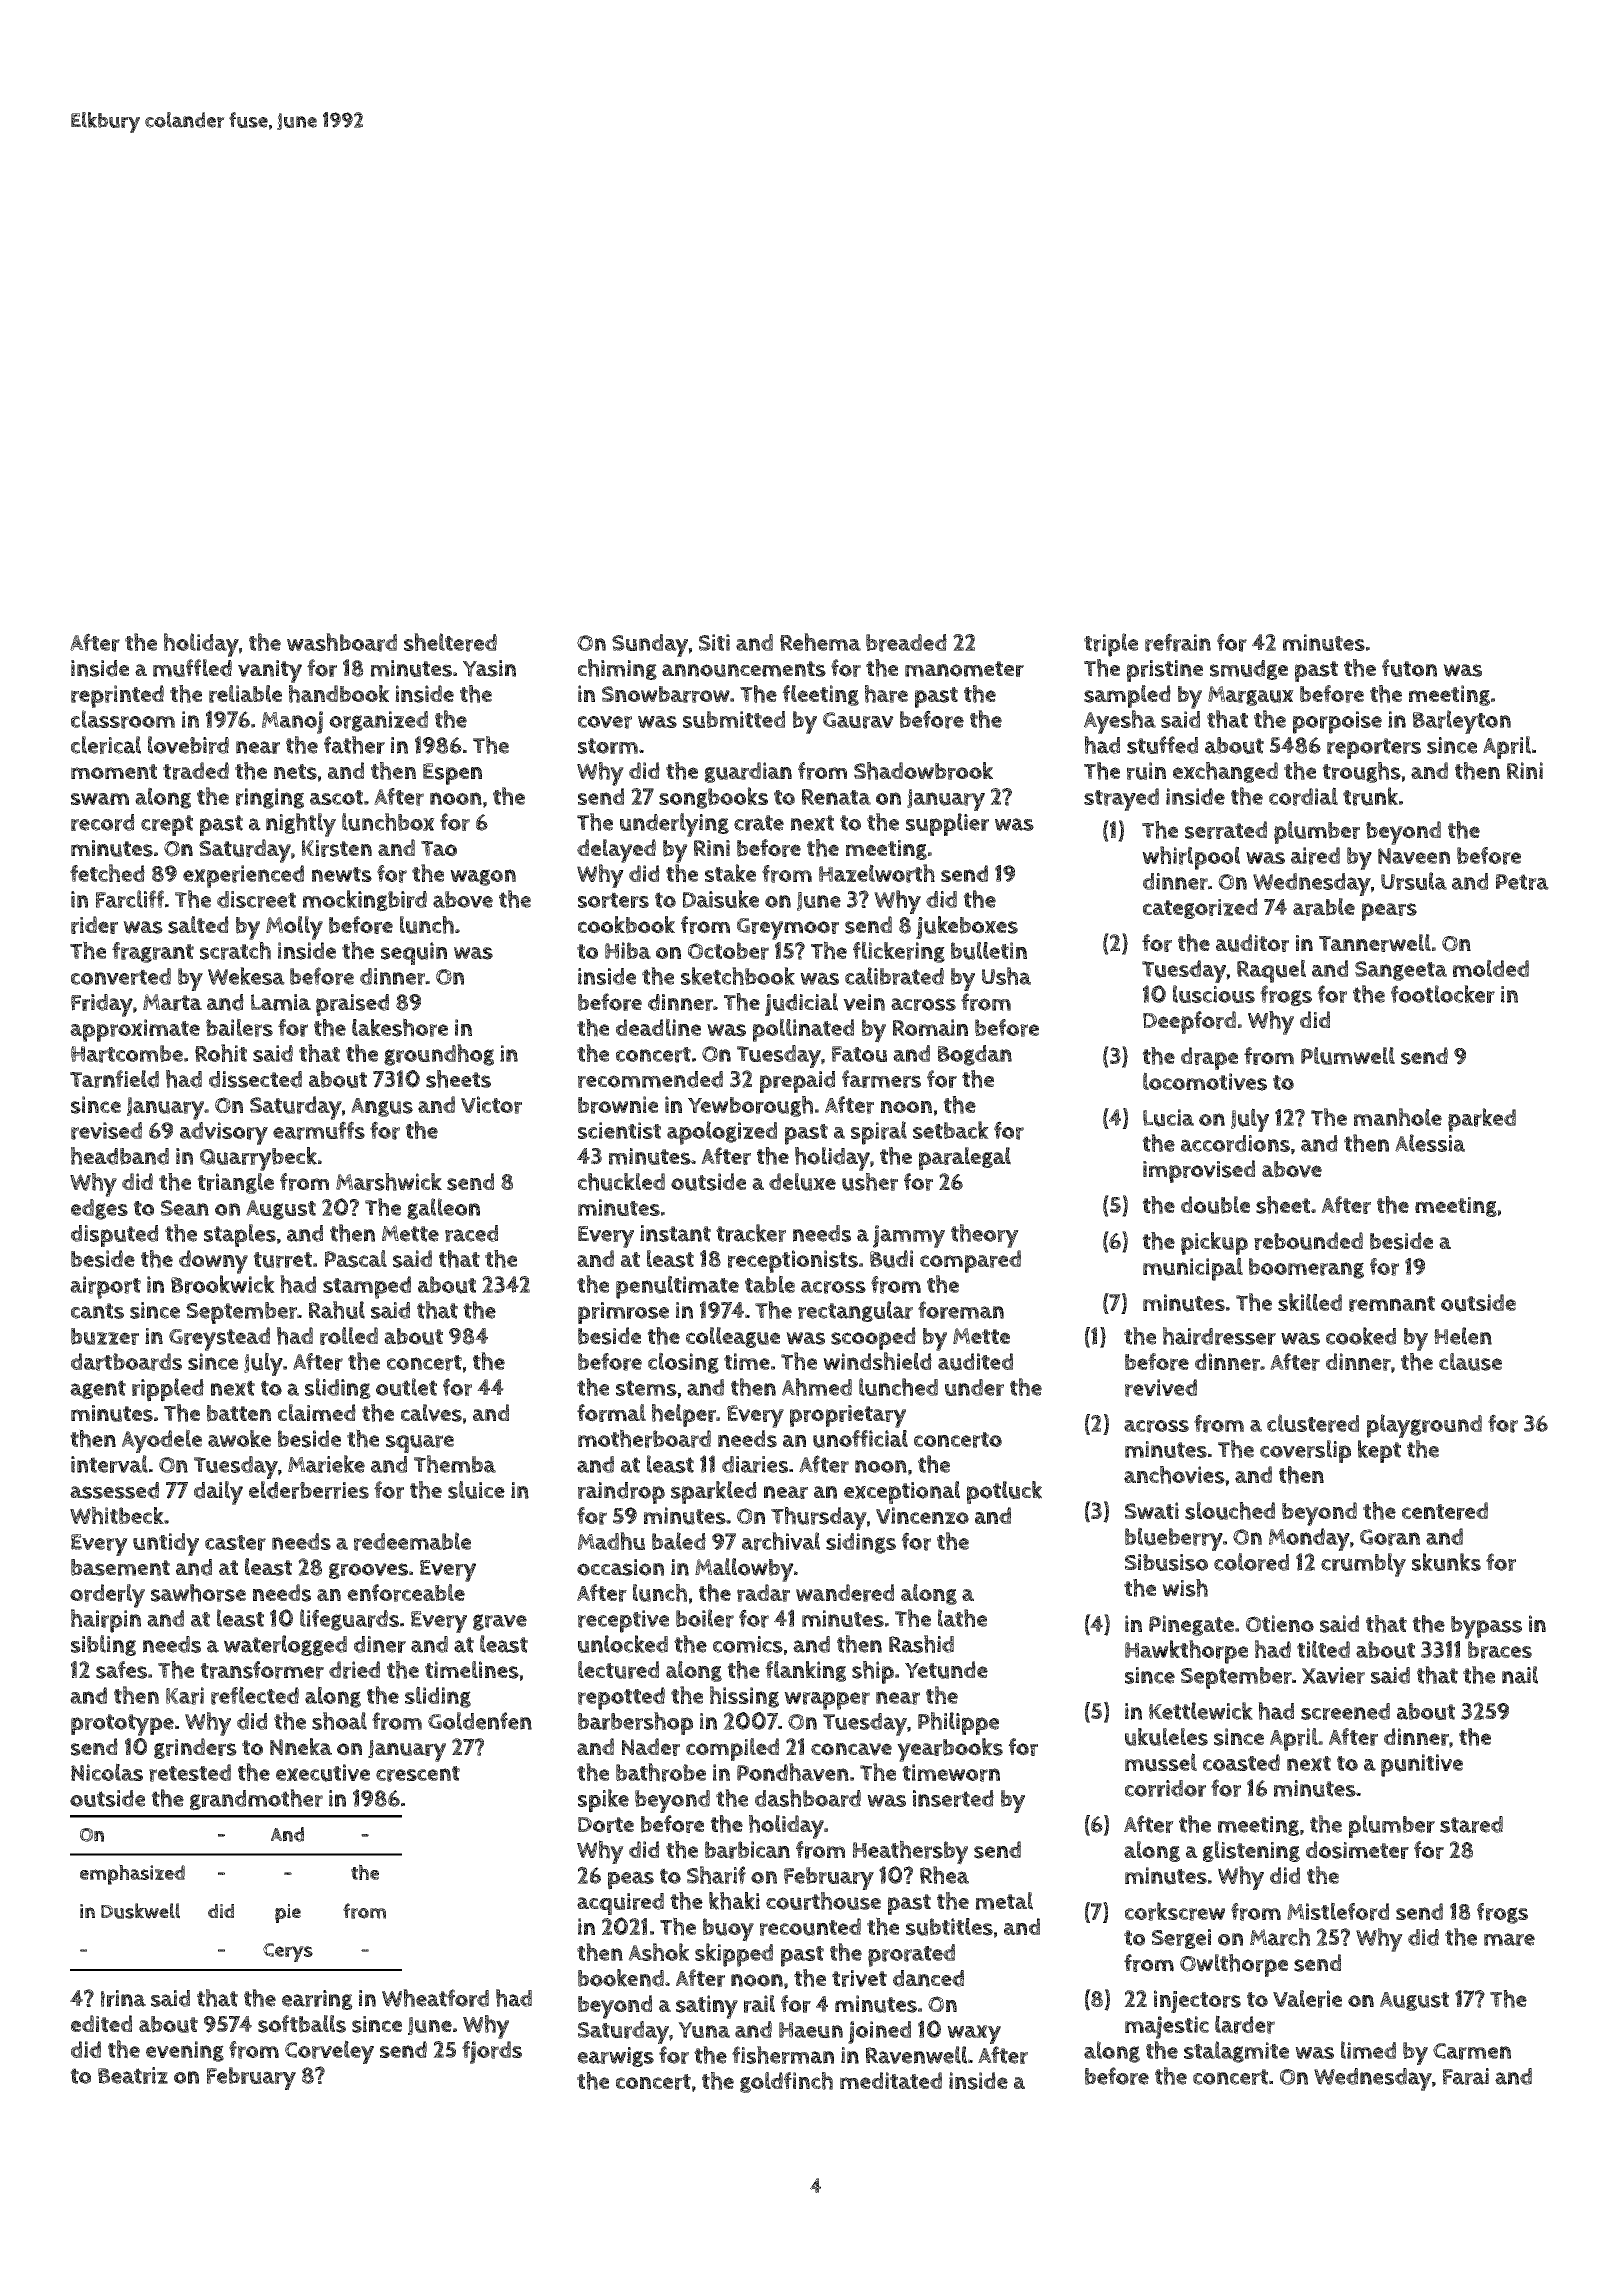  Describe the element at coordinates (192, 668) in the page. I see `muffled` at that location.
